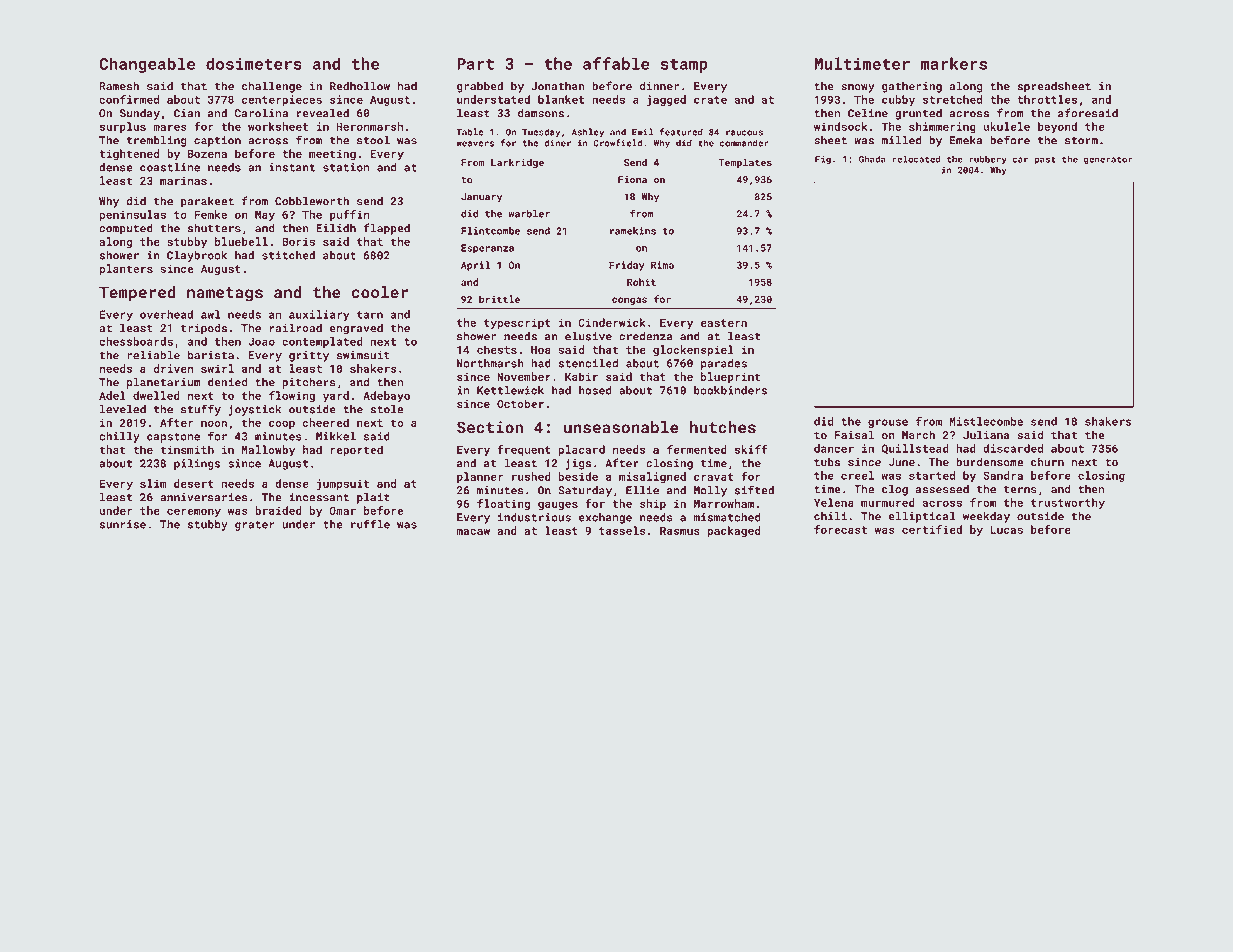 This screenshot has width=1233, height=952. What do you see at coordinates (197, 256) in the screenshot?
I see `Claybrook` at bounding box center [197, 256].
